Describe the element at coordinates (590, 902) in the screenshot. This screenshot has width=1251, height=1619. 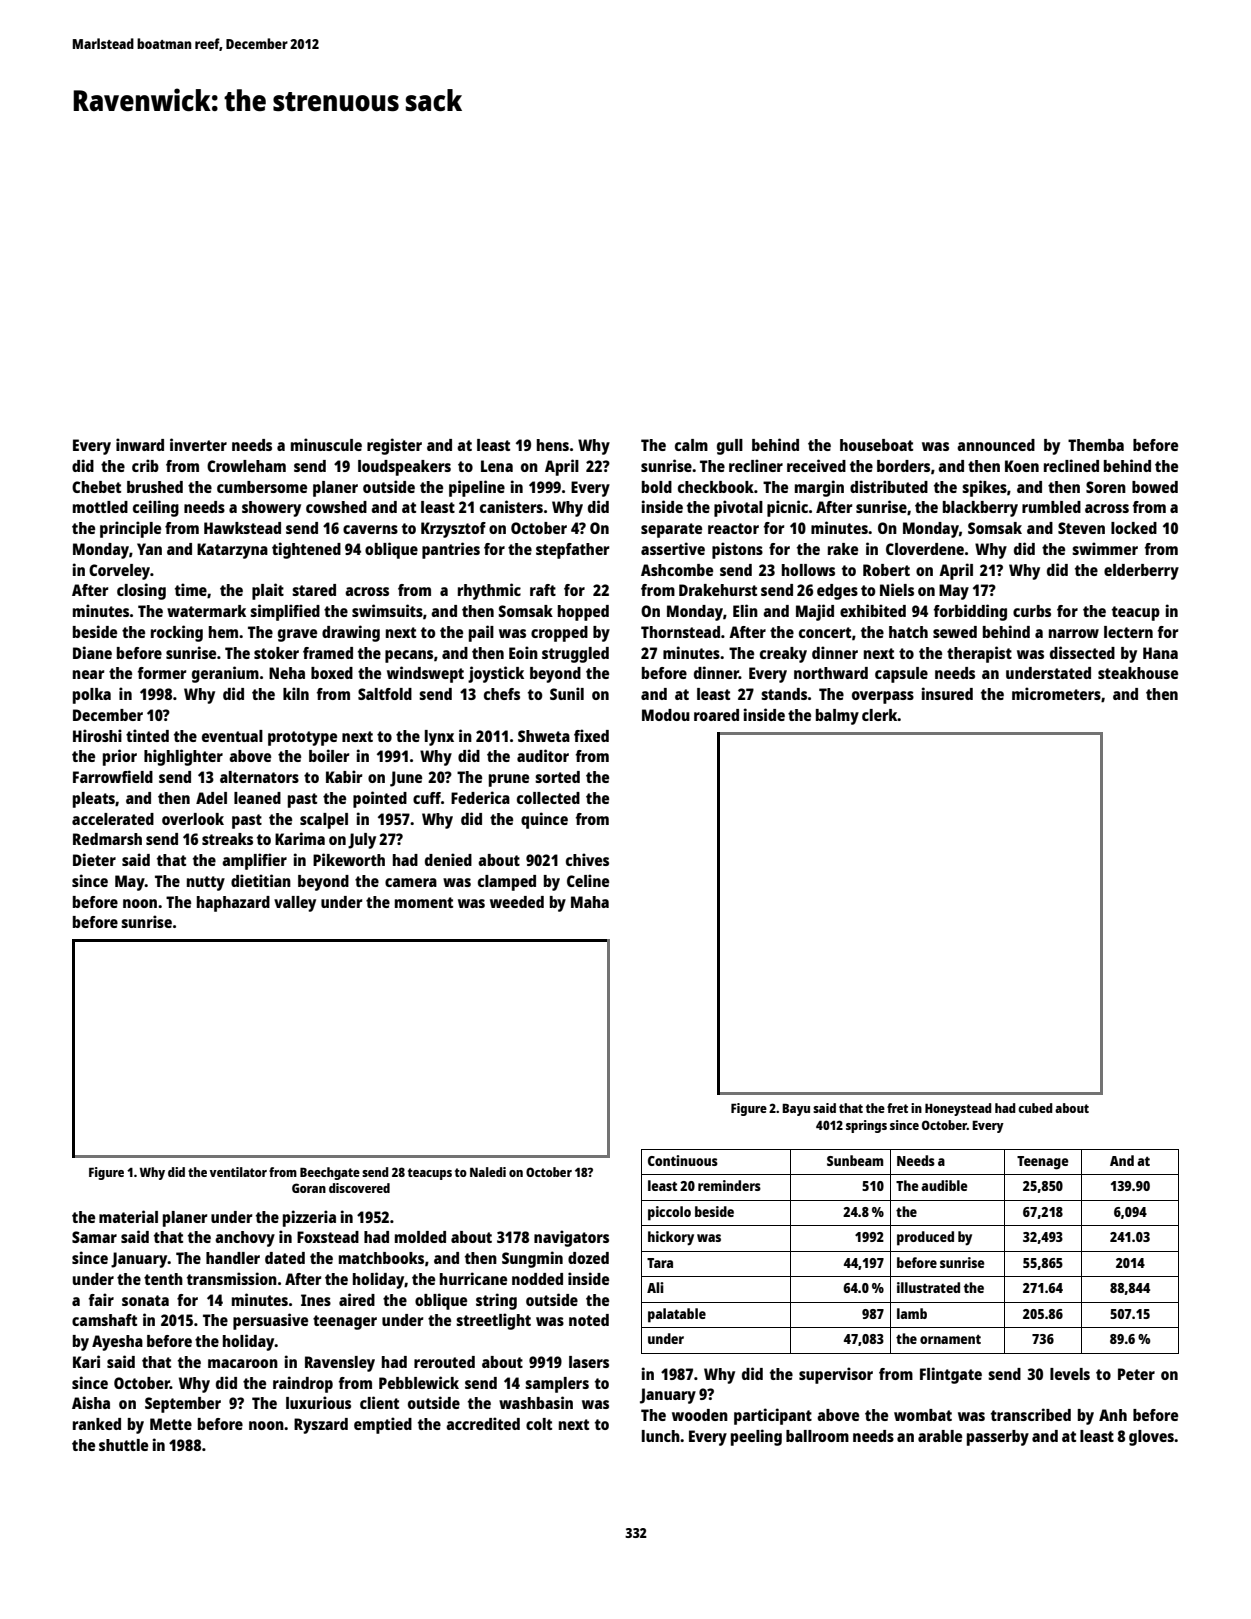
I see `Maha` at that location.
